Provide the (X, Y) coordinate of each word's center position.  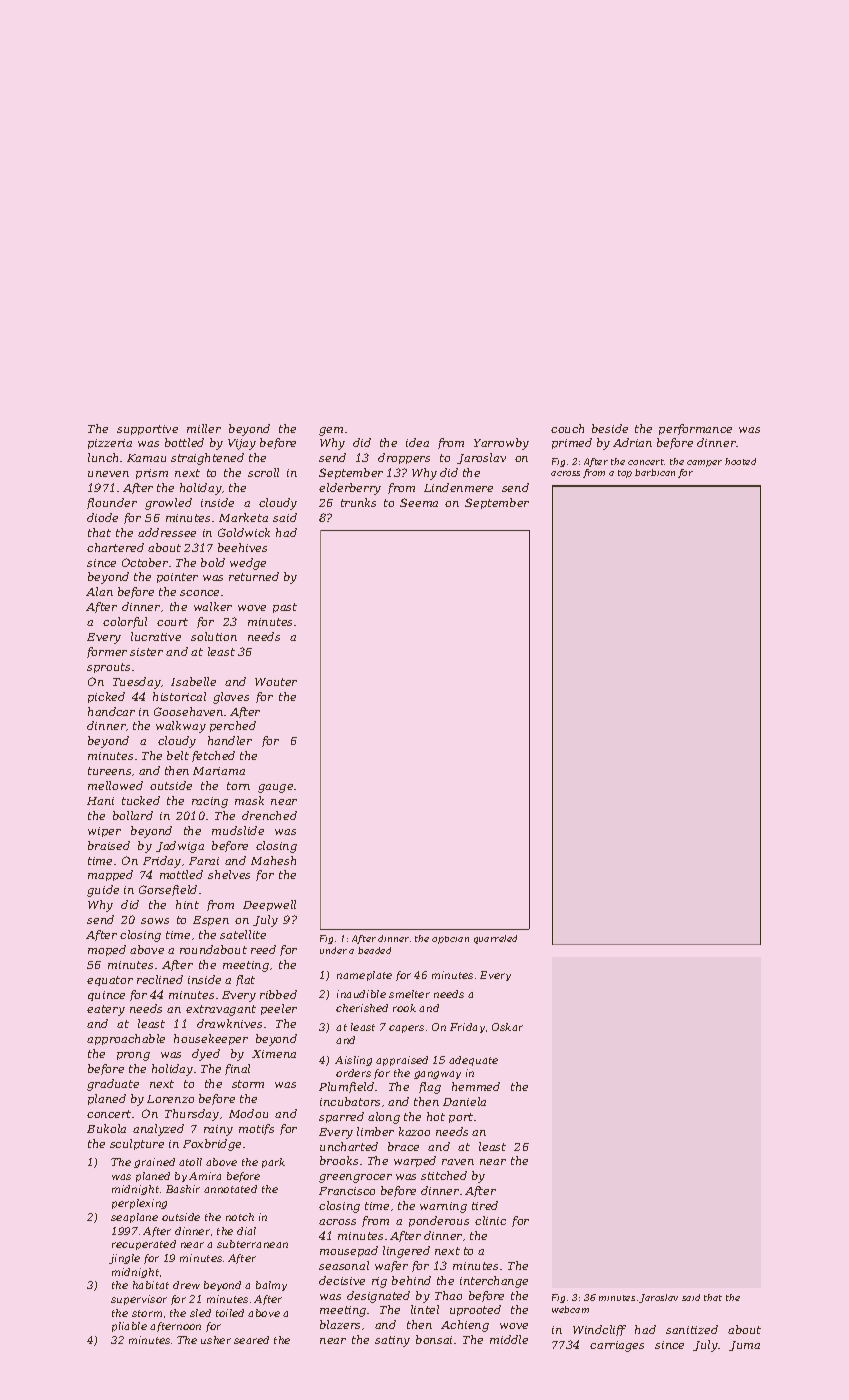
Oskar (507, 1027)
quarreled (495, 939)
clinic (490, 1220)
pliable (129, 1327)
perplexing (139, 1204)
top (625, 474)
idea (417, 442)
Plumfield (346, 1087)
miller (204, 428)
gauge (275, 788)
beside (610, 428)
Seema (419, 502)
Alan (99, 591)
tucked (141, 800)
